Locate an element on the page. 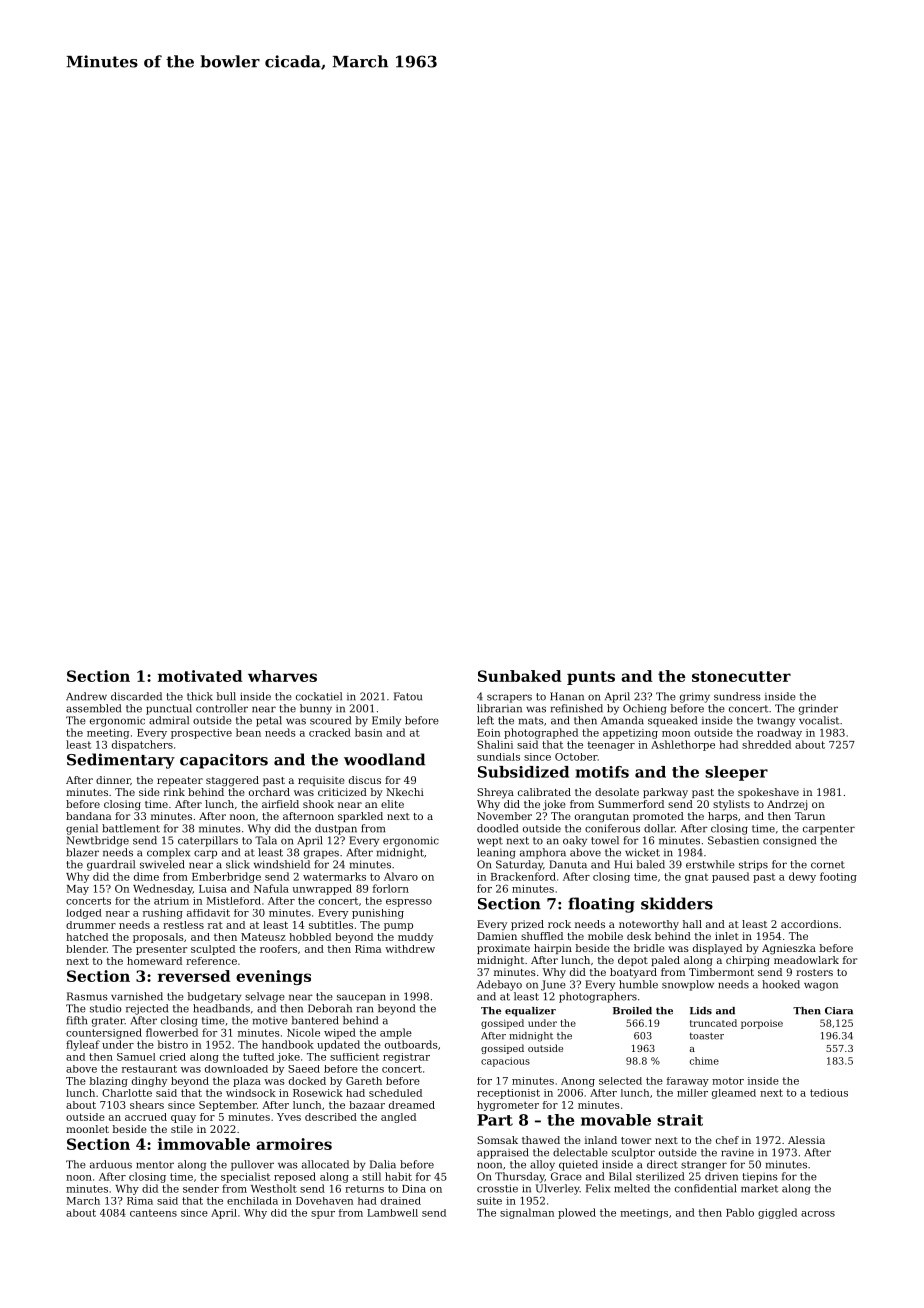  Damien is located at coordinates (497, 936).
